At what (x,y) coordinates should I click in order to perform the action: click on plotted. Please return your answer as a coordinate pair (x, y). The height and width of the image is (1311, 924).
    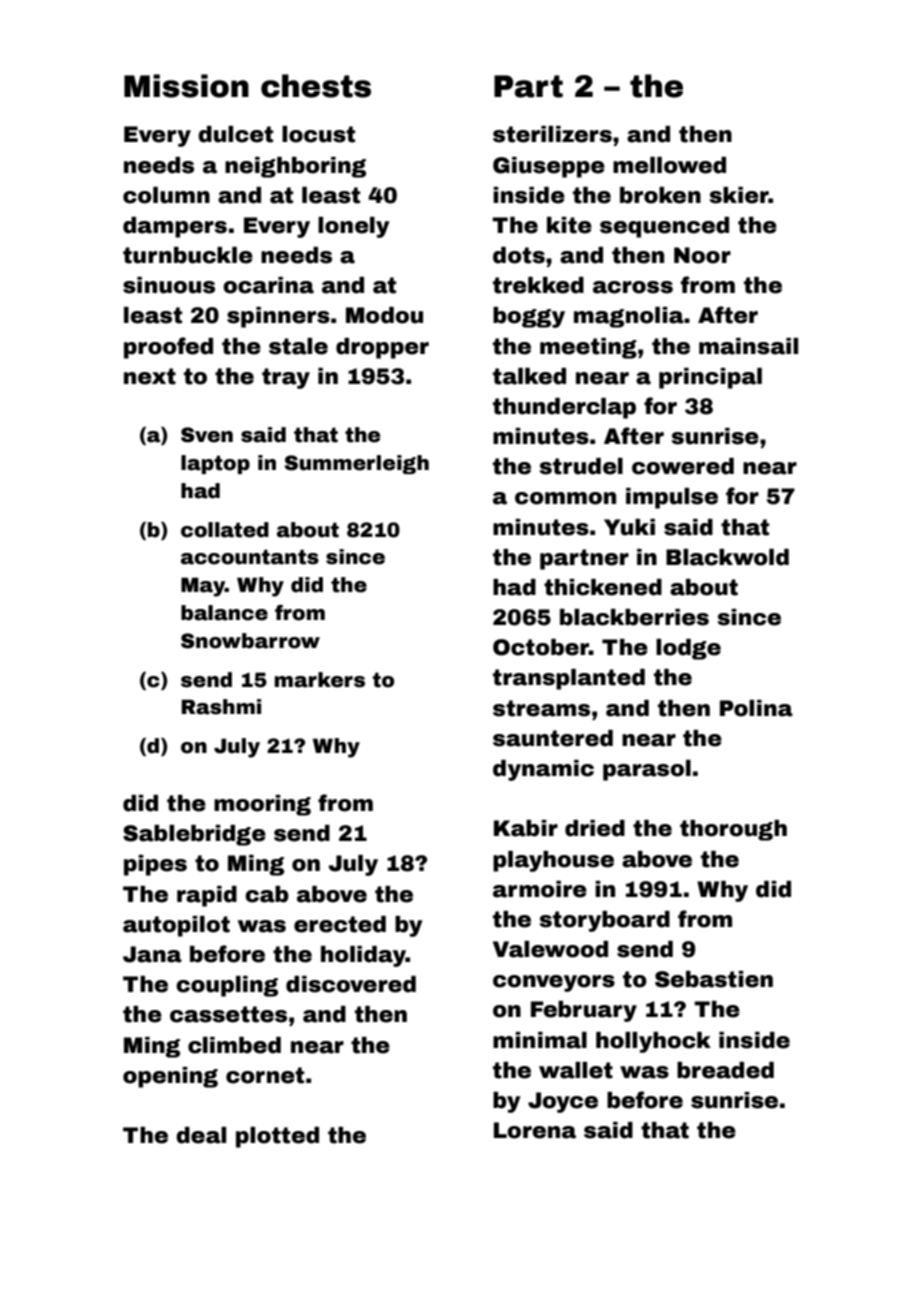
    Looking at the image, I should click on (277, 1137).
